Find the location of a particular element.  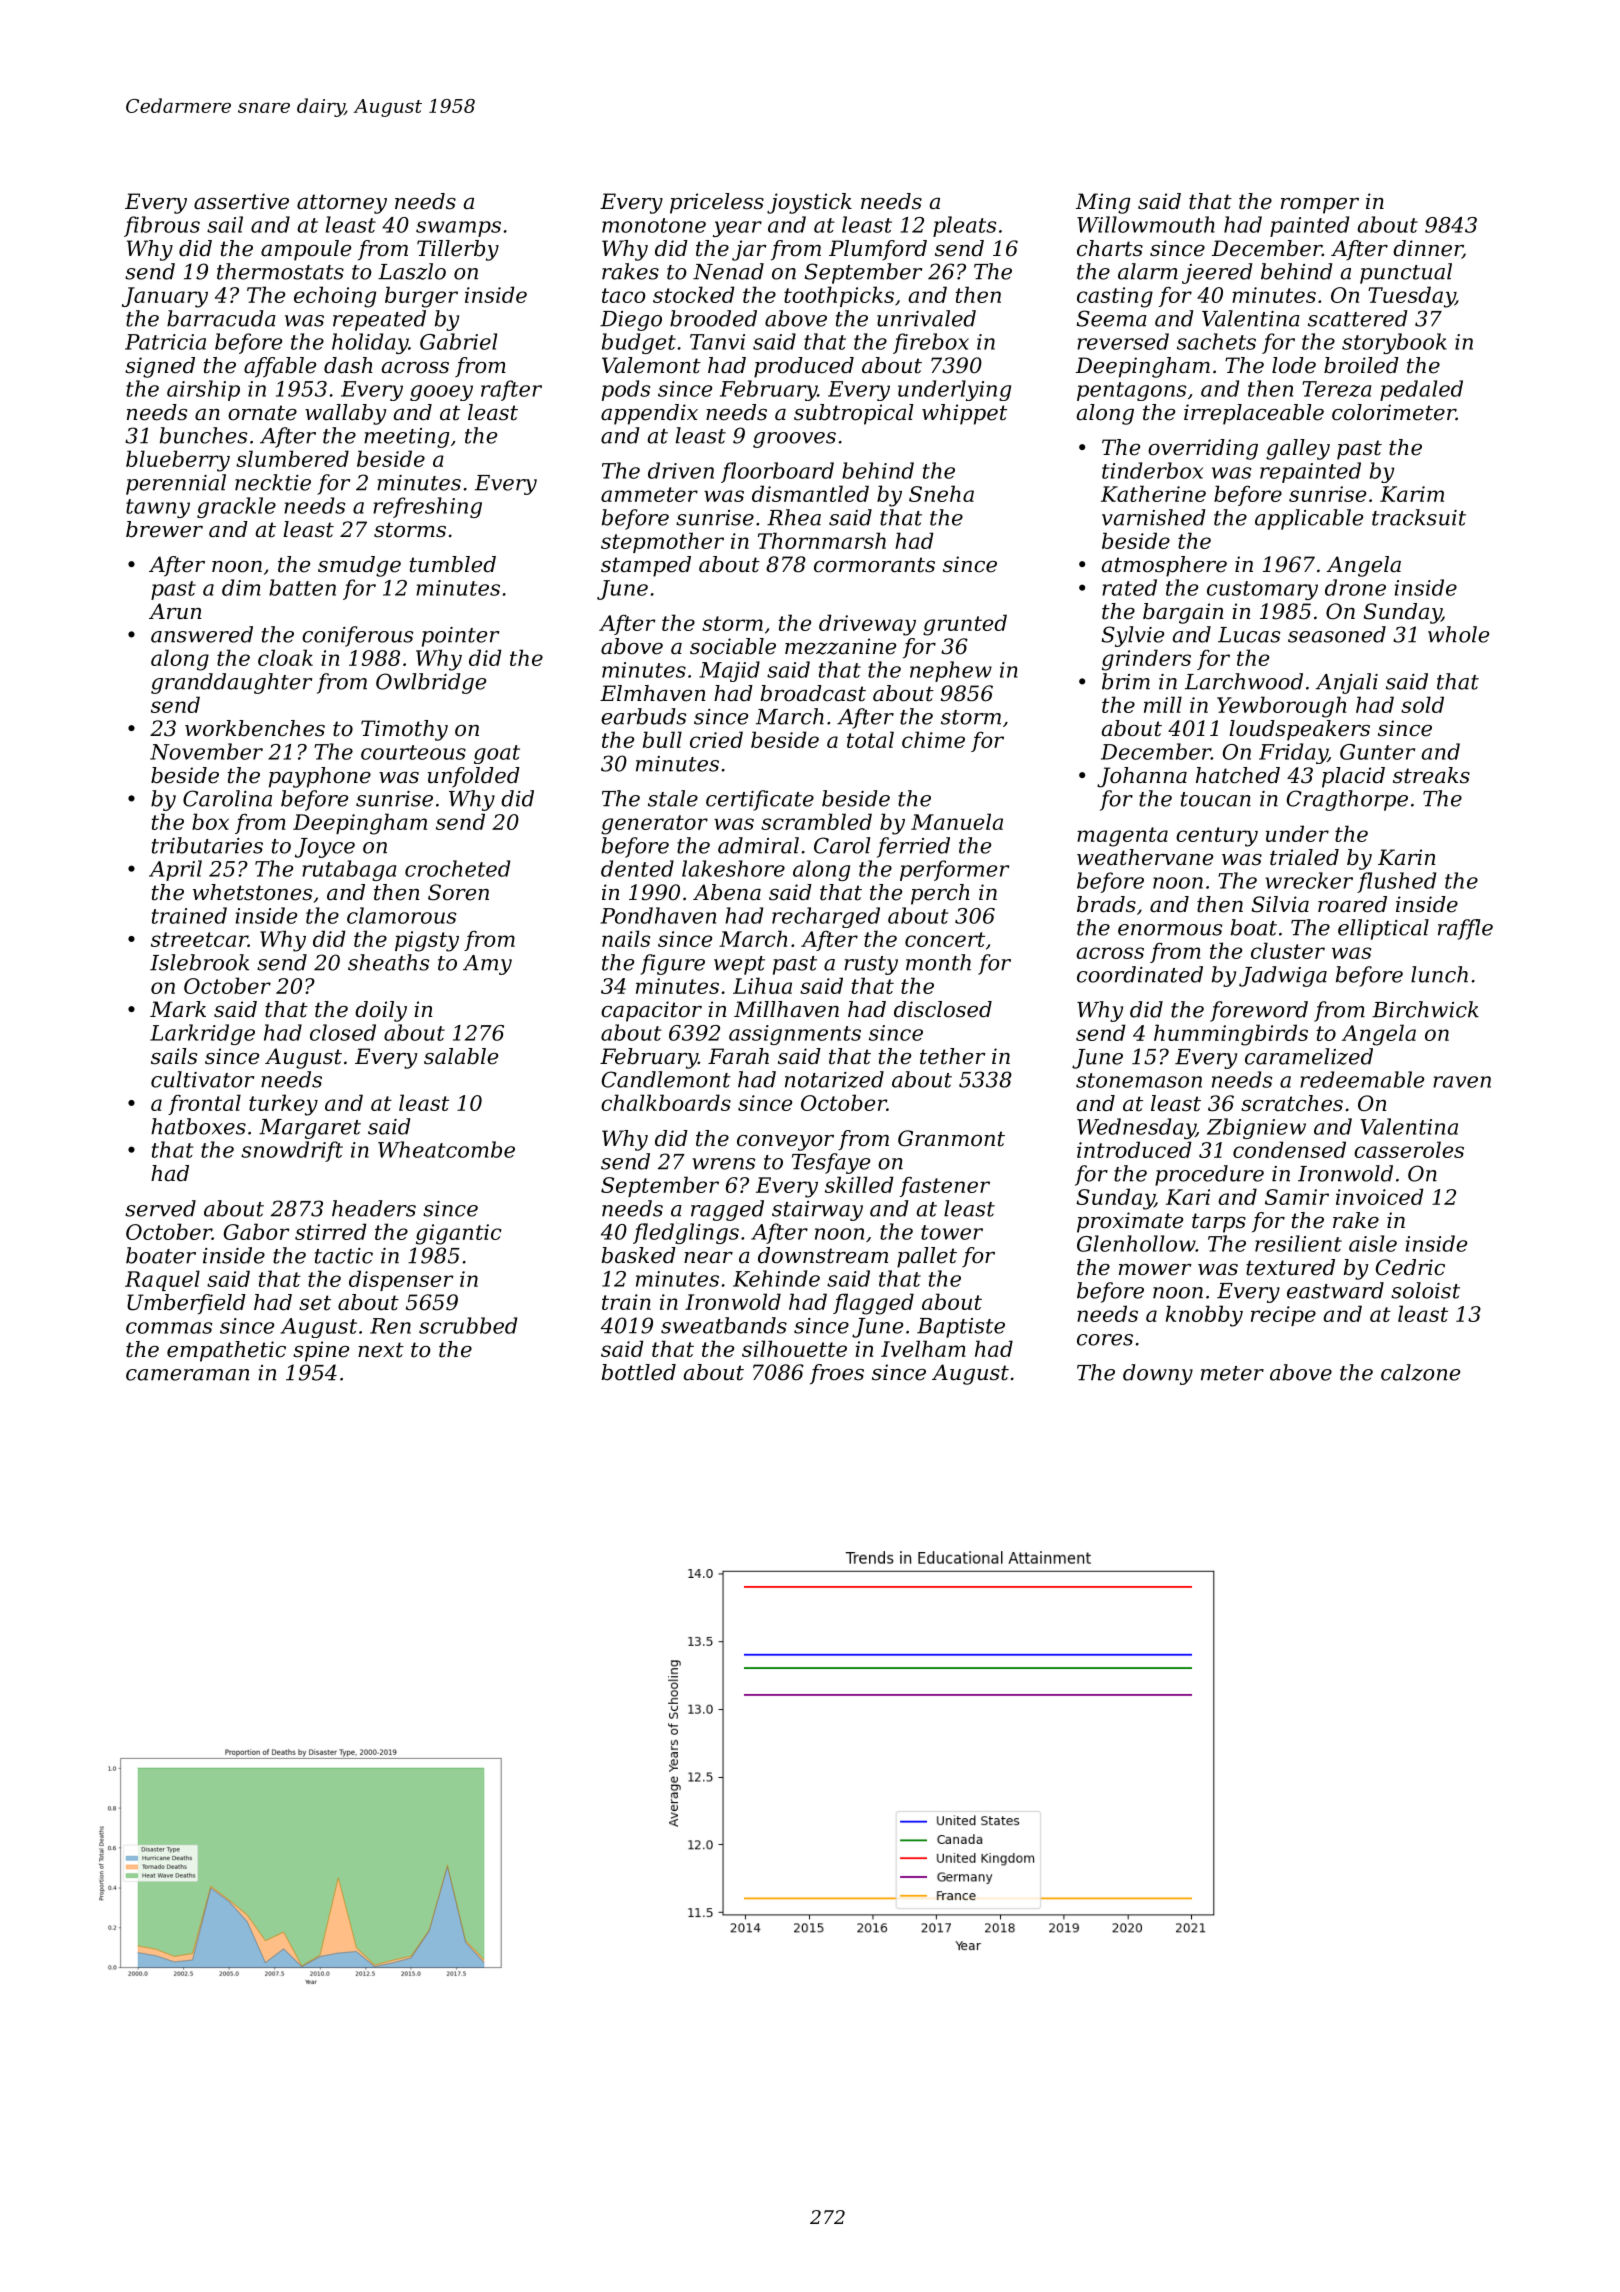

ornate is located at coordinates (262, 413).
